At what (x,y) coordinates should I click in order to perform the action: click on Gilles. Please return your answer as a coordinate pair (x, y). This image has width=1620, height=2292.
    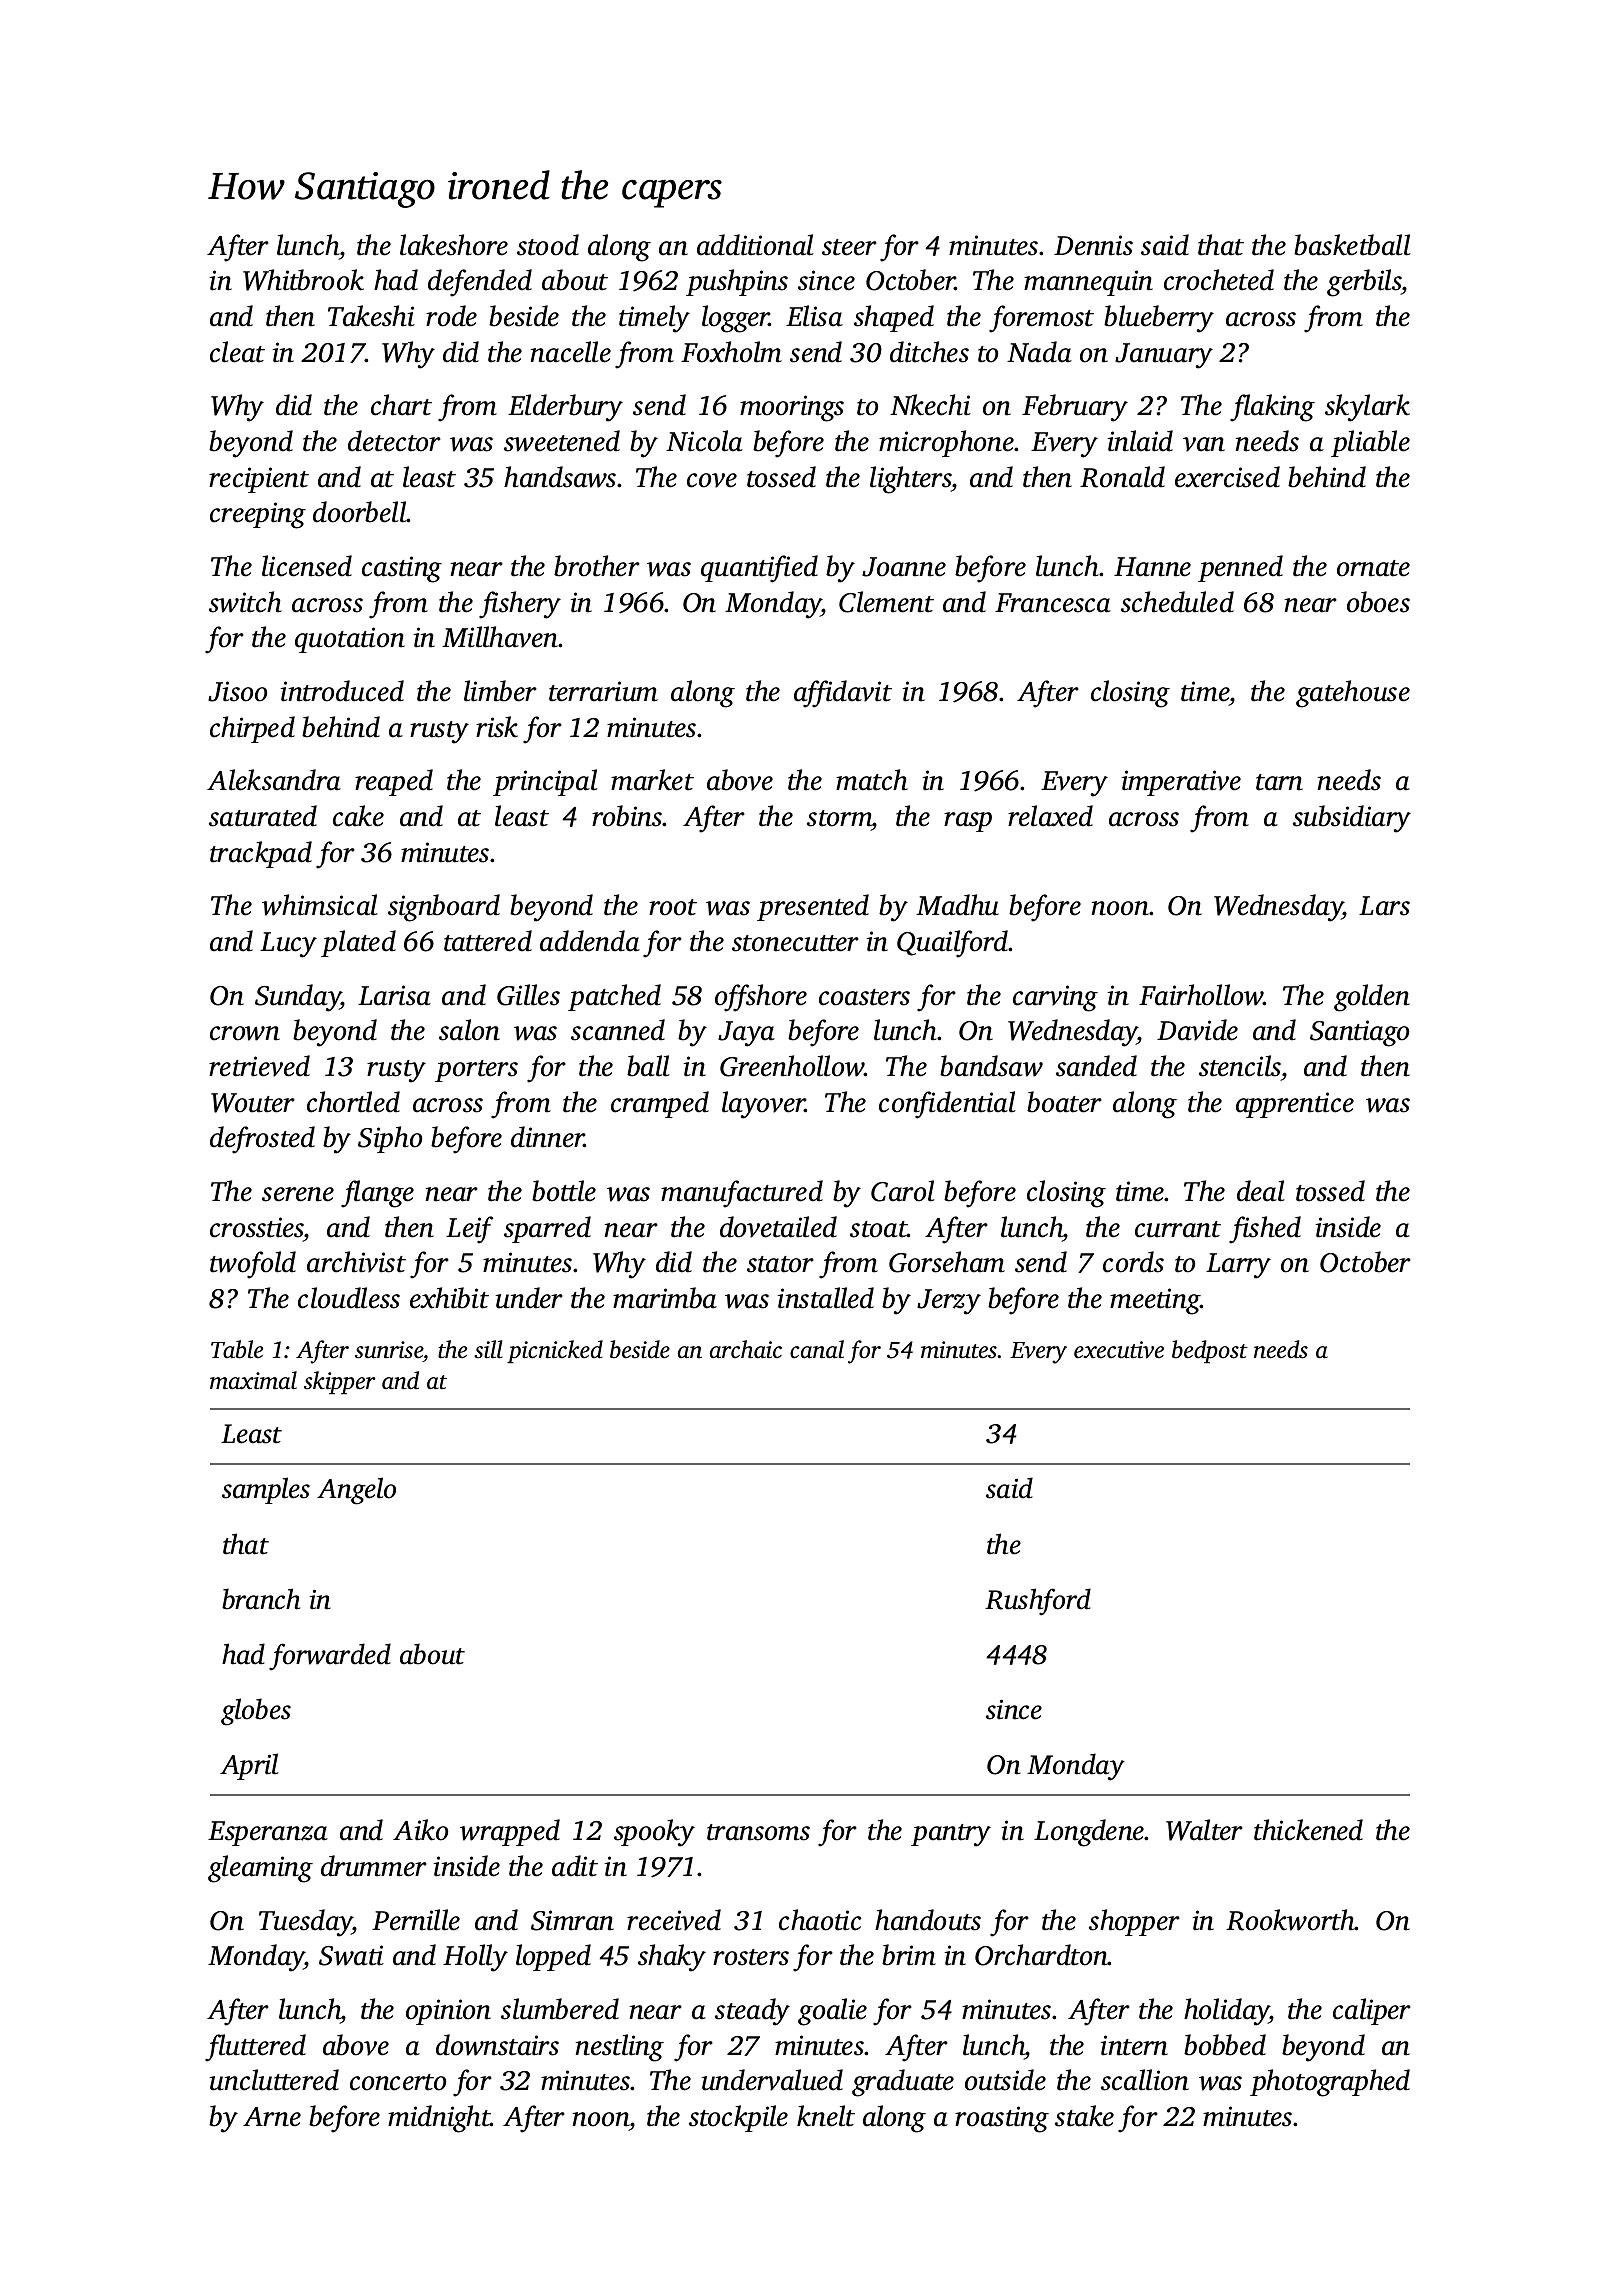
    Looking at the image, I should click on (528, 995).
